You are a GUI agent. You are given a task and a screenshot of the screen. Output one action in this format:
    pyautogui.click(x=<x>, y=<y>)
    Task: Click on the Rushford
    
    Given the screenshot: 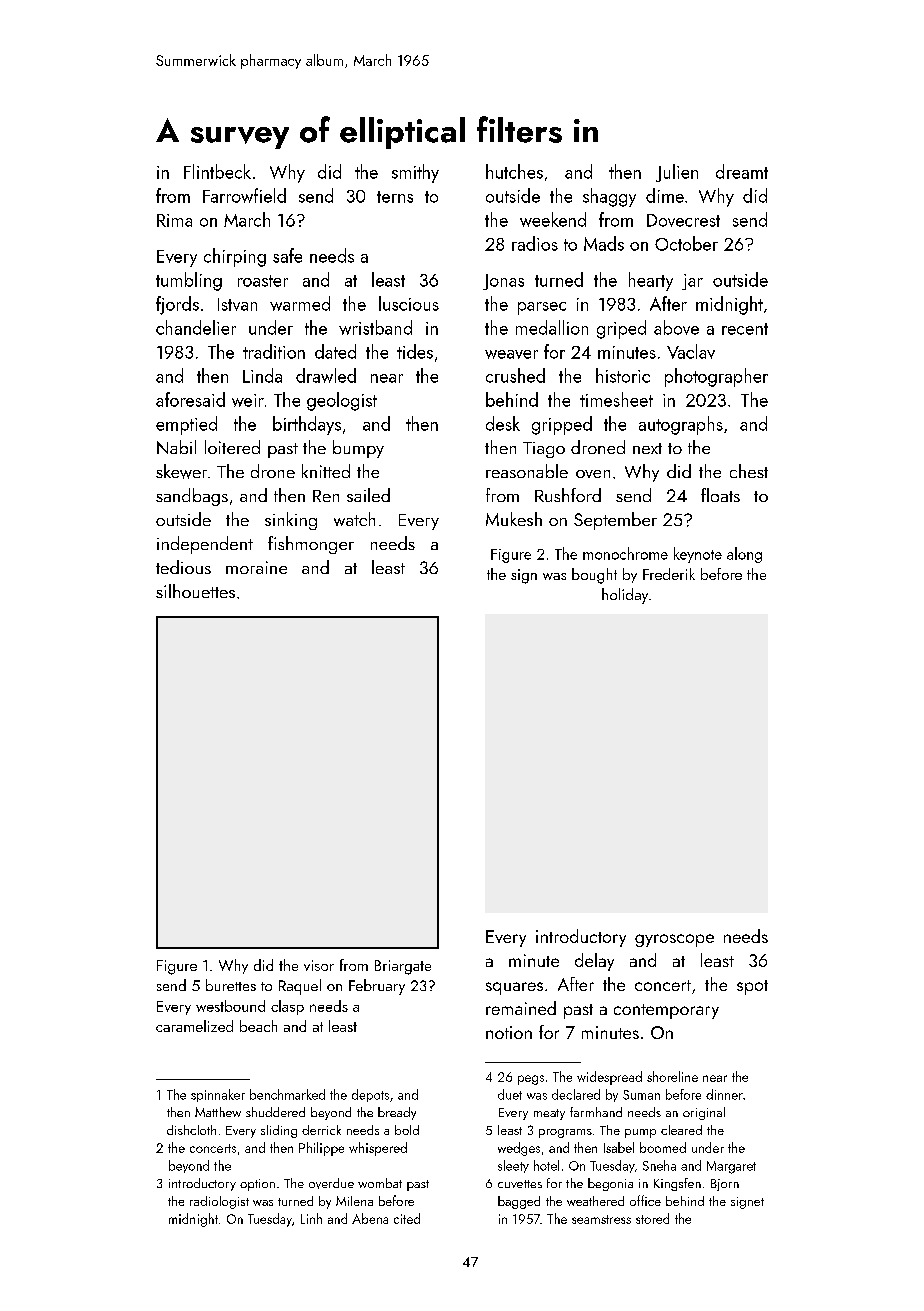 What is the action you would take?
    pyautogui.click(x=568, y=495)
